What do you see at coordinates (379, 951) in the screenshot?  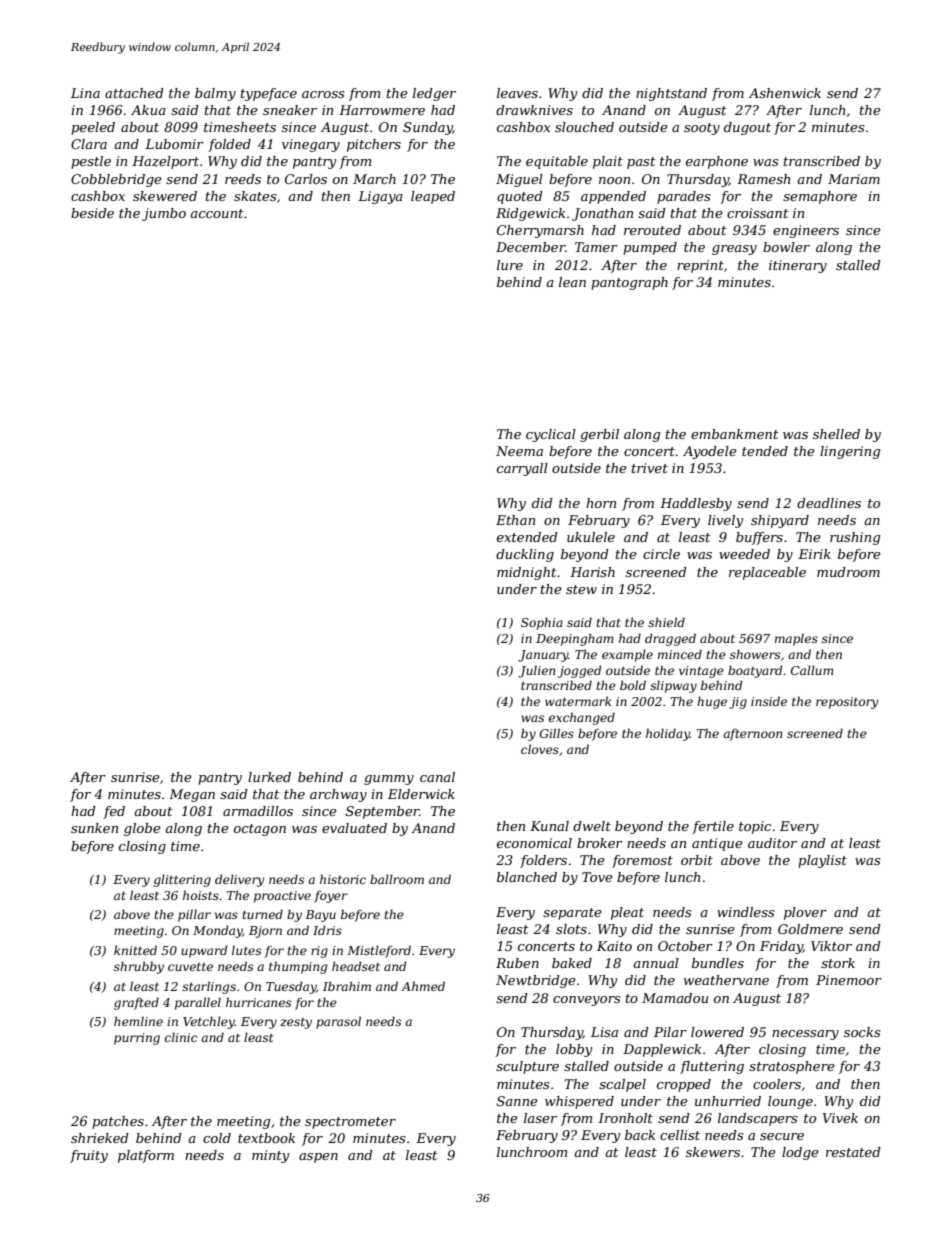 I see `Mistleford` at bounding box center [379, 951].
